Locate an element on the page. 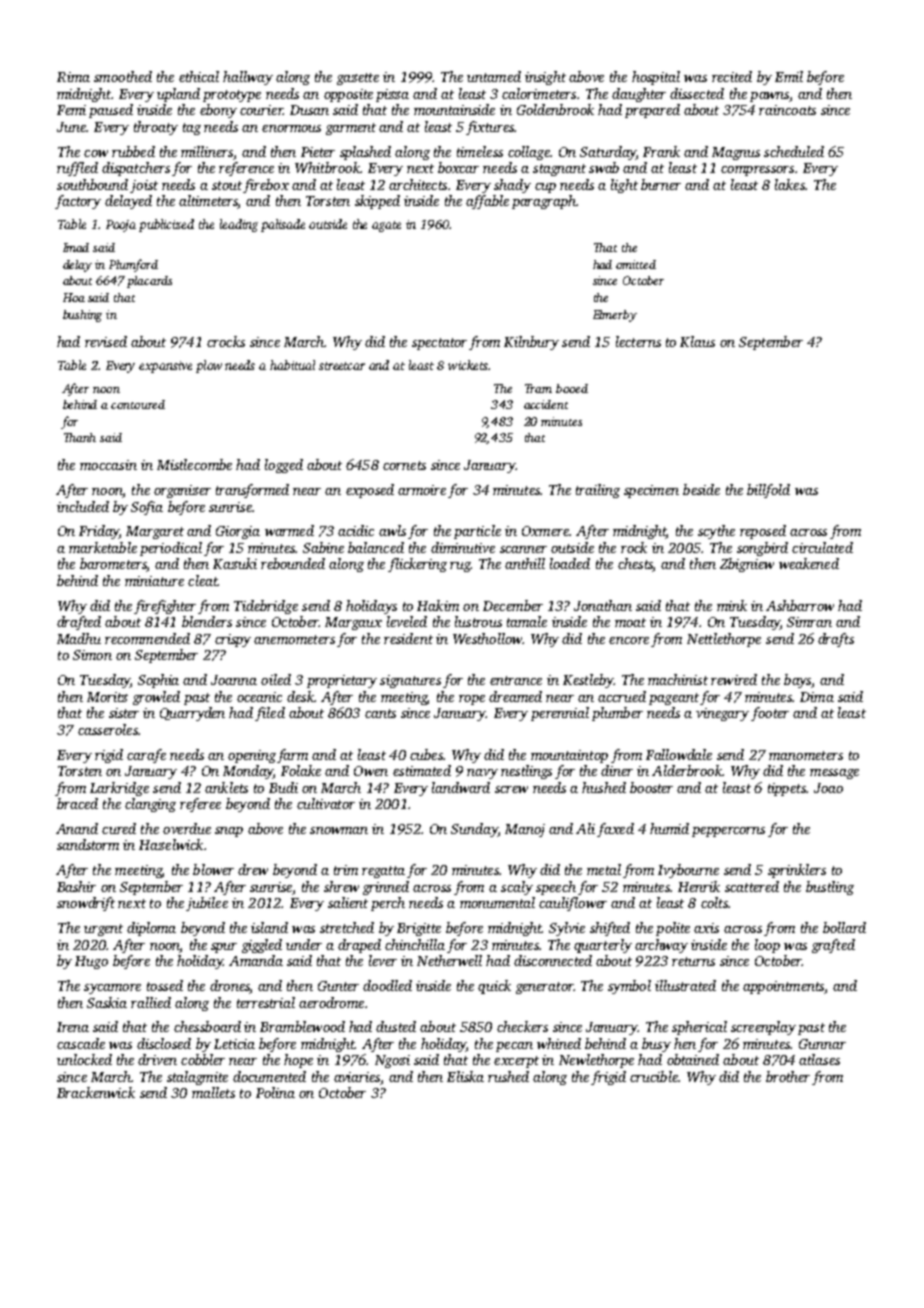 Image resolution: width=924 pixels, height=1308 pixels. gazette is located at coordinates (358, 79).
